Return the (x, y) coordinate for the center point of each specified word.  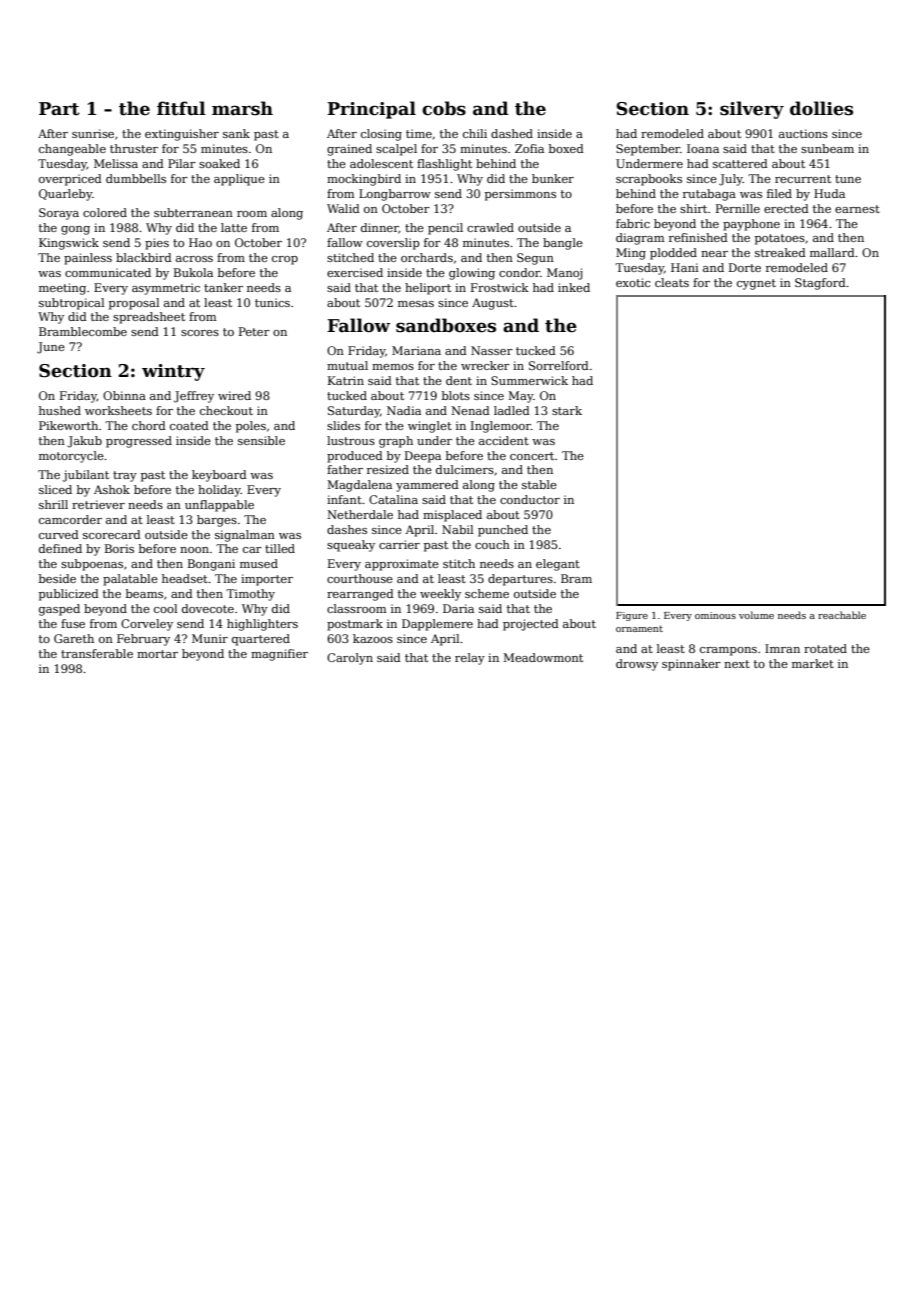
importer (267, 580)
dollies (821, 108)
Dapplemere (437, 625)
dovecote (208, 608)
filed (779, 193)
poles (251, 427)
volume (756, 615)
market (813, 663)
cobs (444, 108)
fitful (181, 108)
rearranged (360, 595)
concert (532, 456)
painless (88, 259)
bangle (563, 244)
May (520, 397)
